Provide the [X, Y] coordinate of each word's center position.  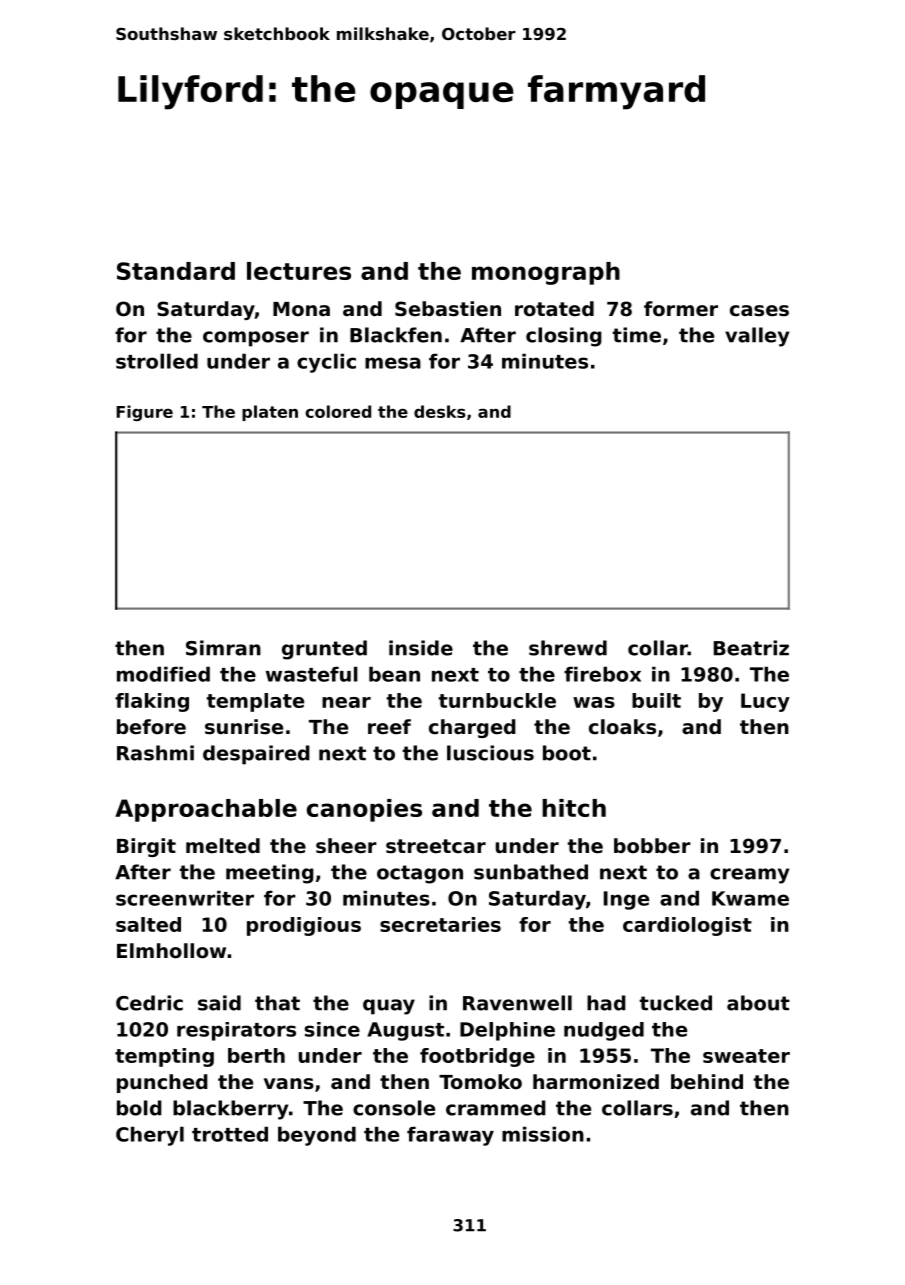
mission [543, 1134]
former [681, 309]
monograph [546, 273]
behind [707, 1081]
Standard [176, 271]
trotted [230, 1134]
